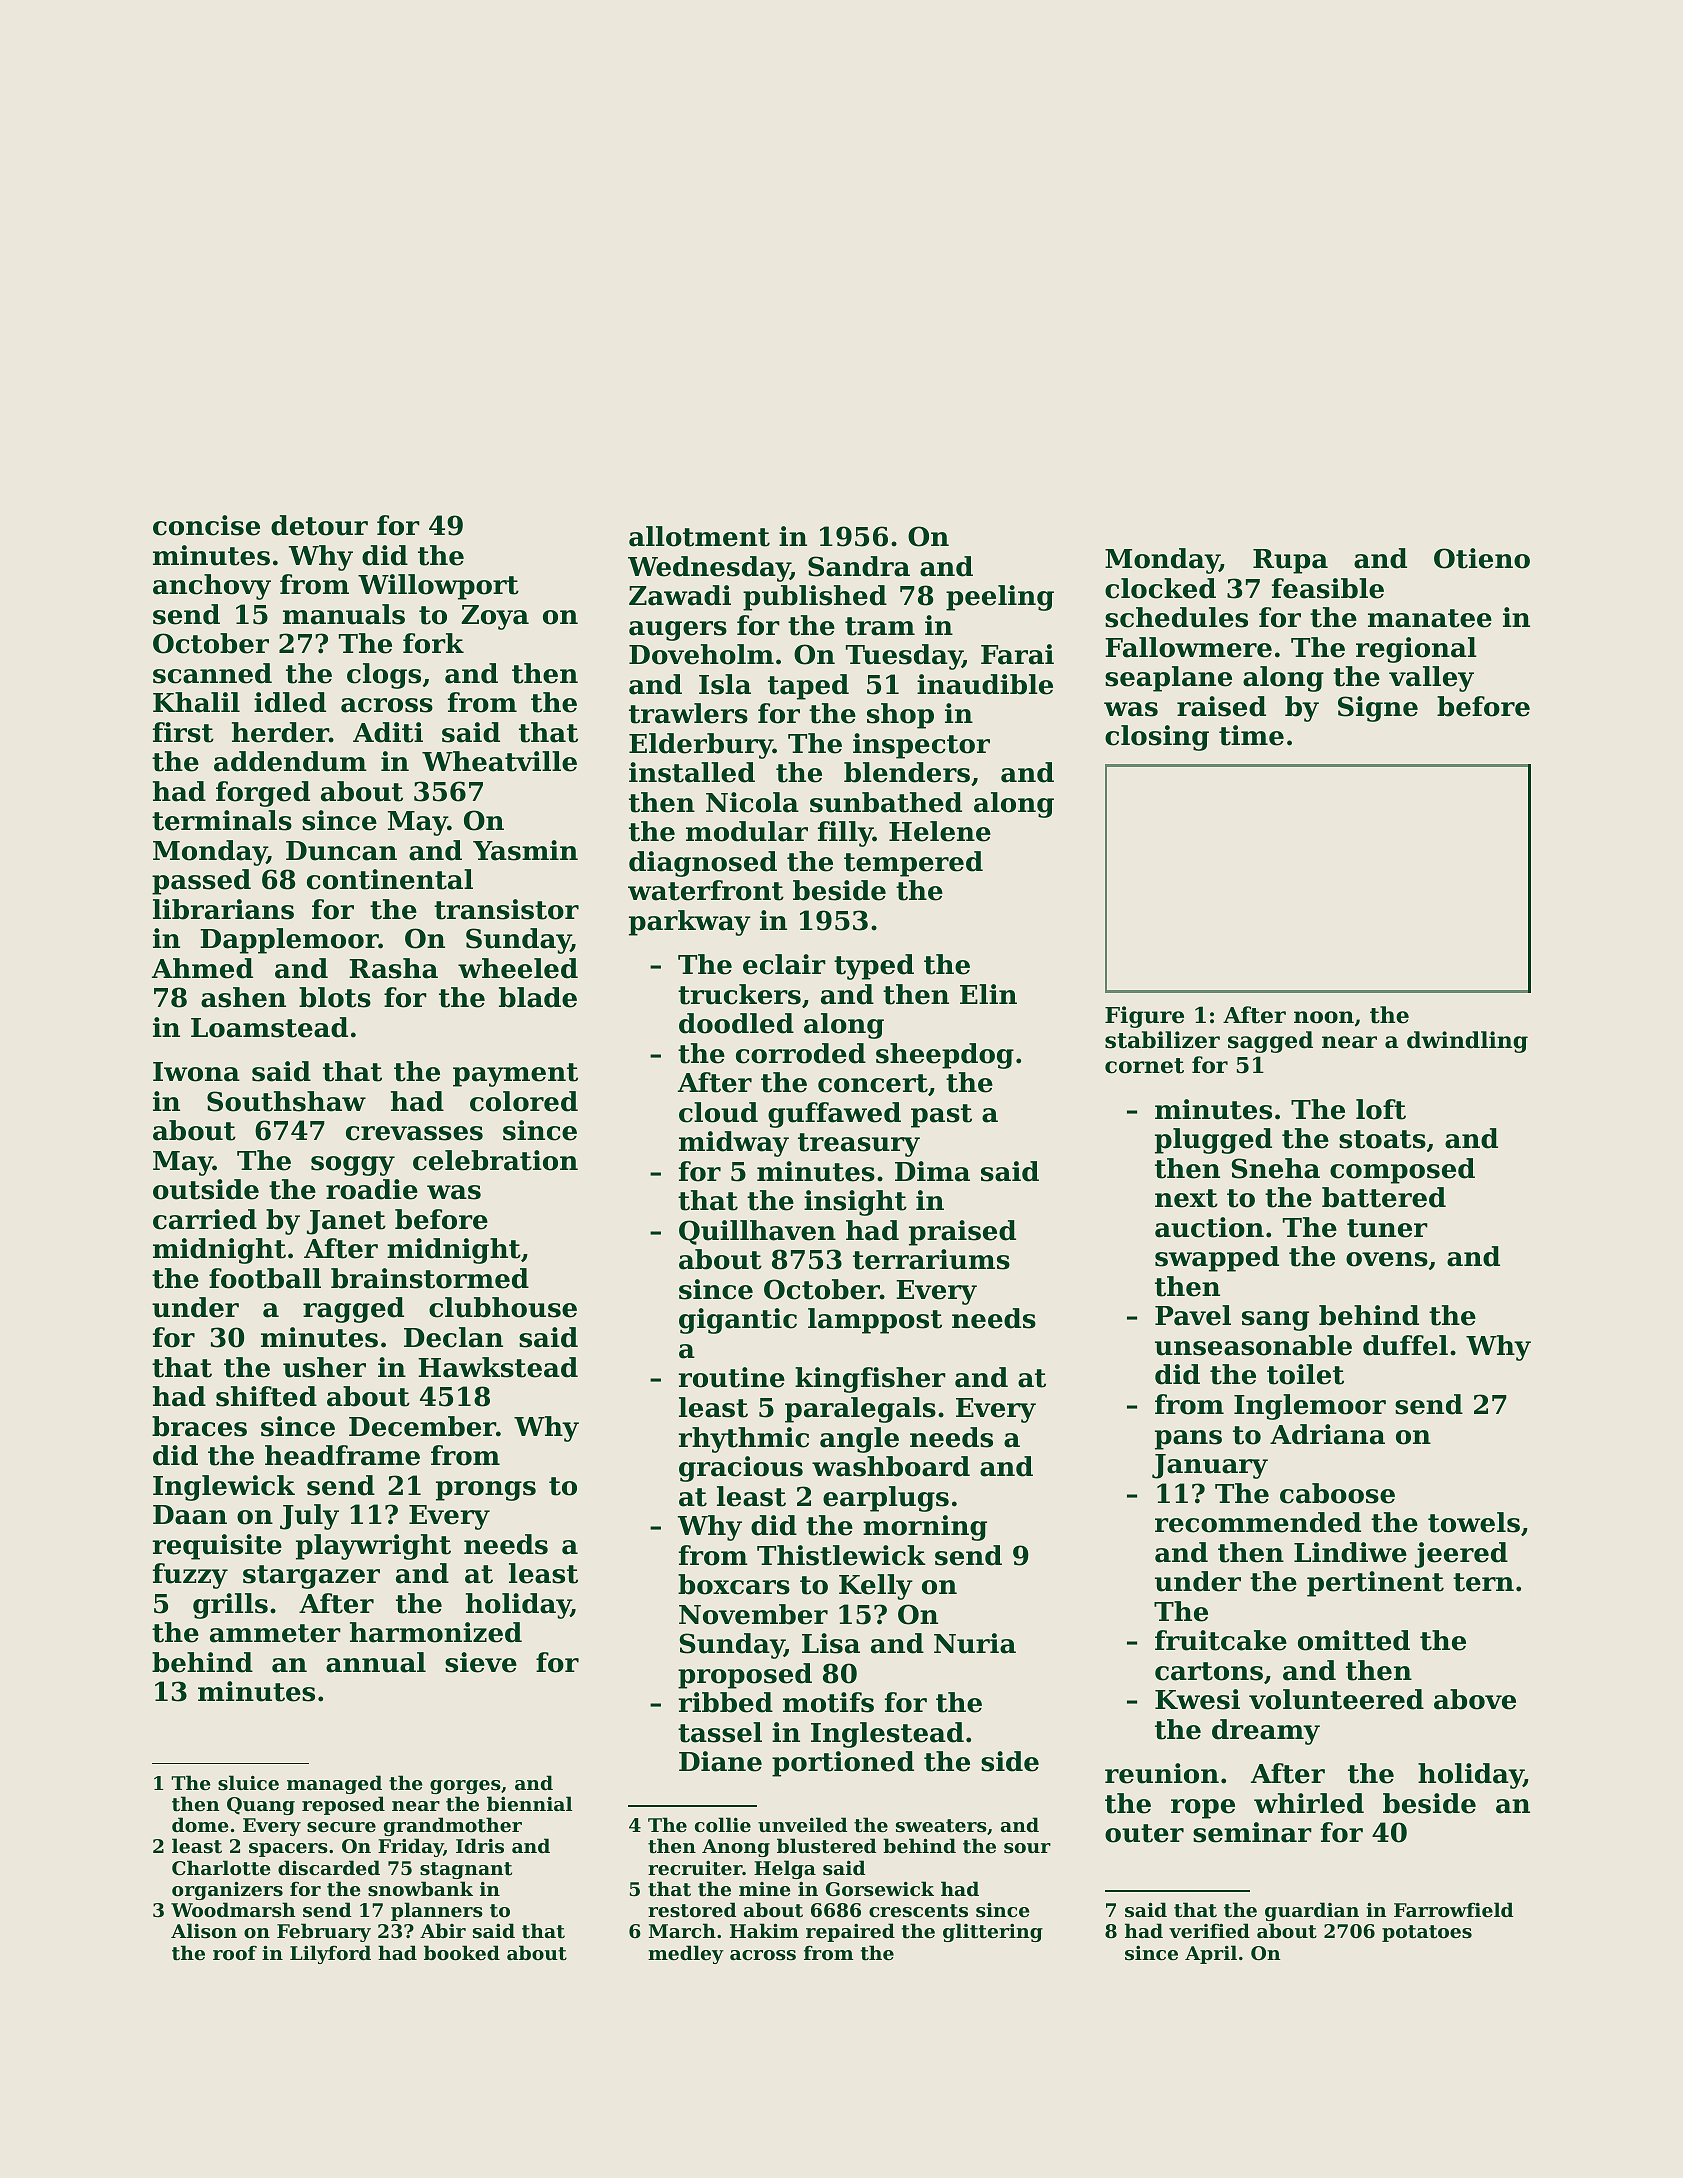 The image size is (1683, 2178). Describe the element at coordinates (330, 1954) in the screenshot. I see `Lilyford` at that location.
